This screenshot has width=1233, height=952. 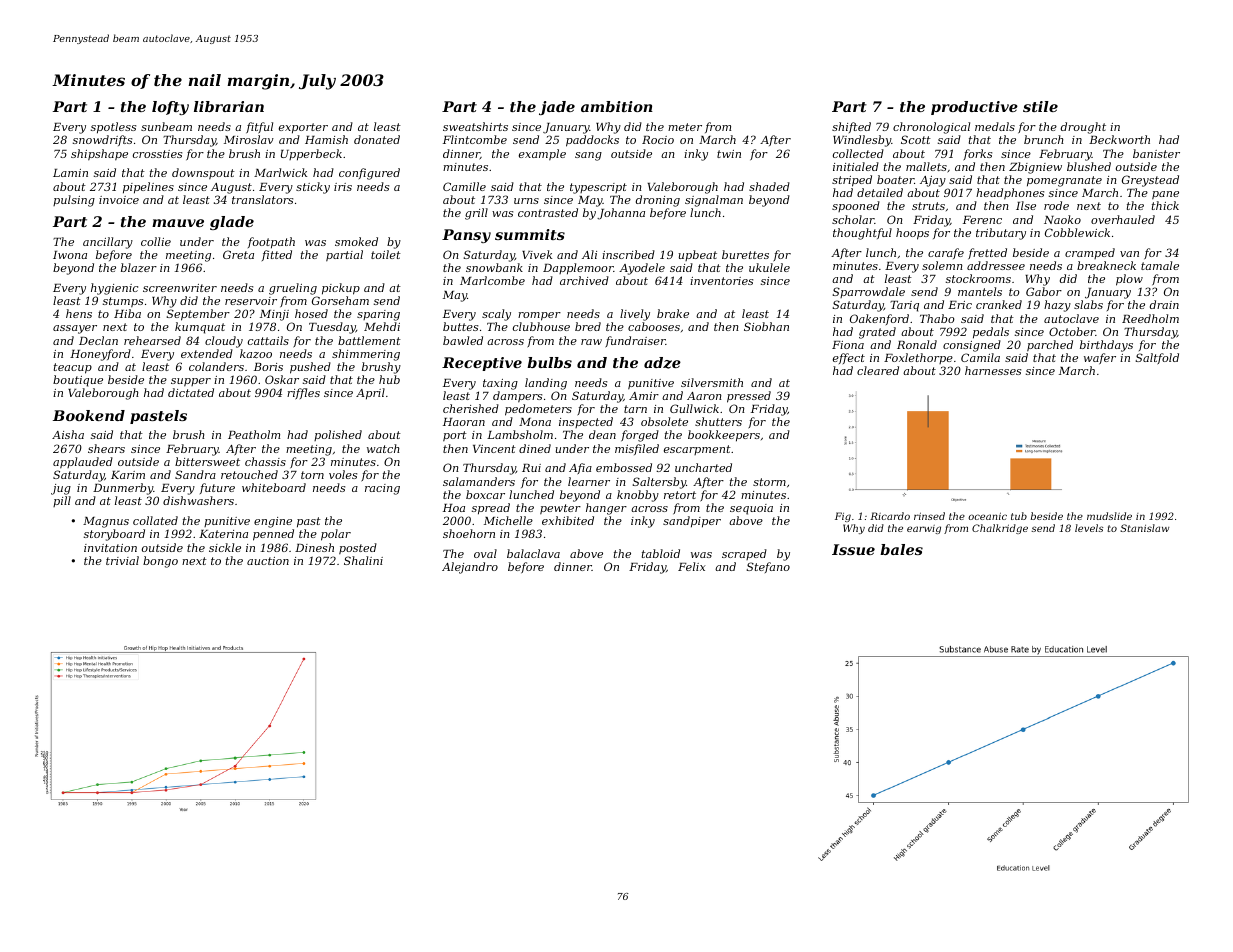 What do you see at coordinates (482, 364) in the screenshot?
I see `Receptive` at bounding box center [482, 364].
